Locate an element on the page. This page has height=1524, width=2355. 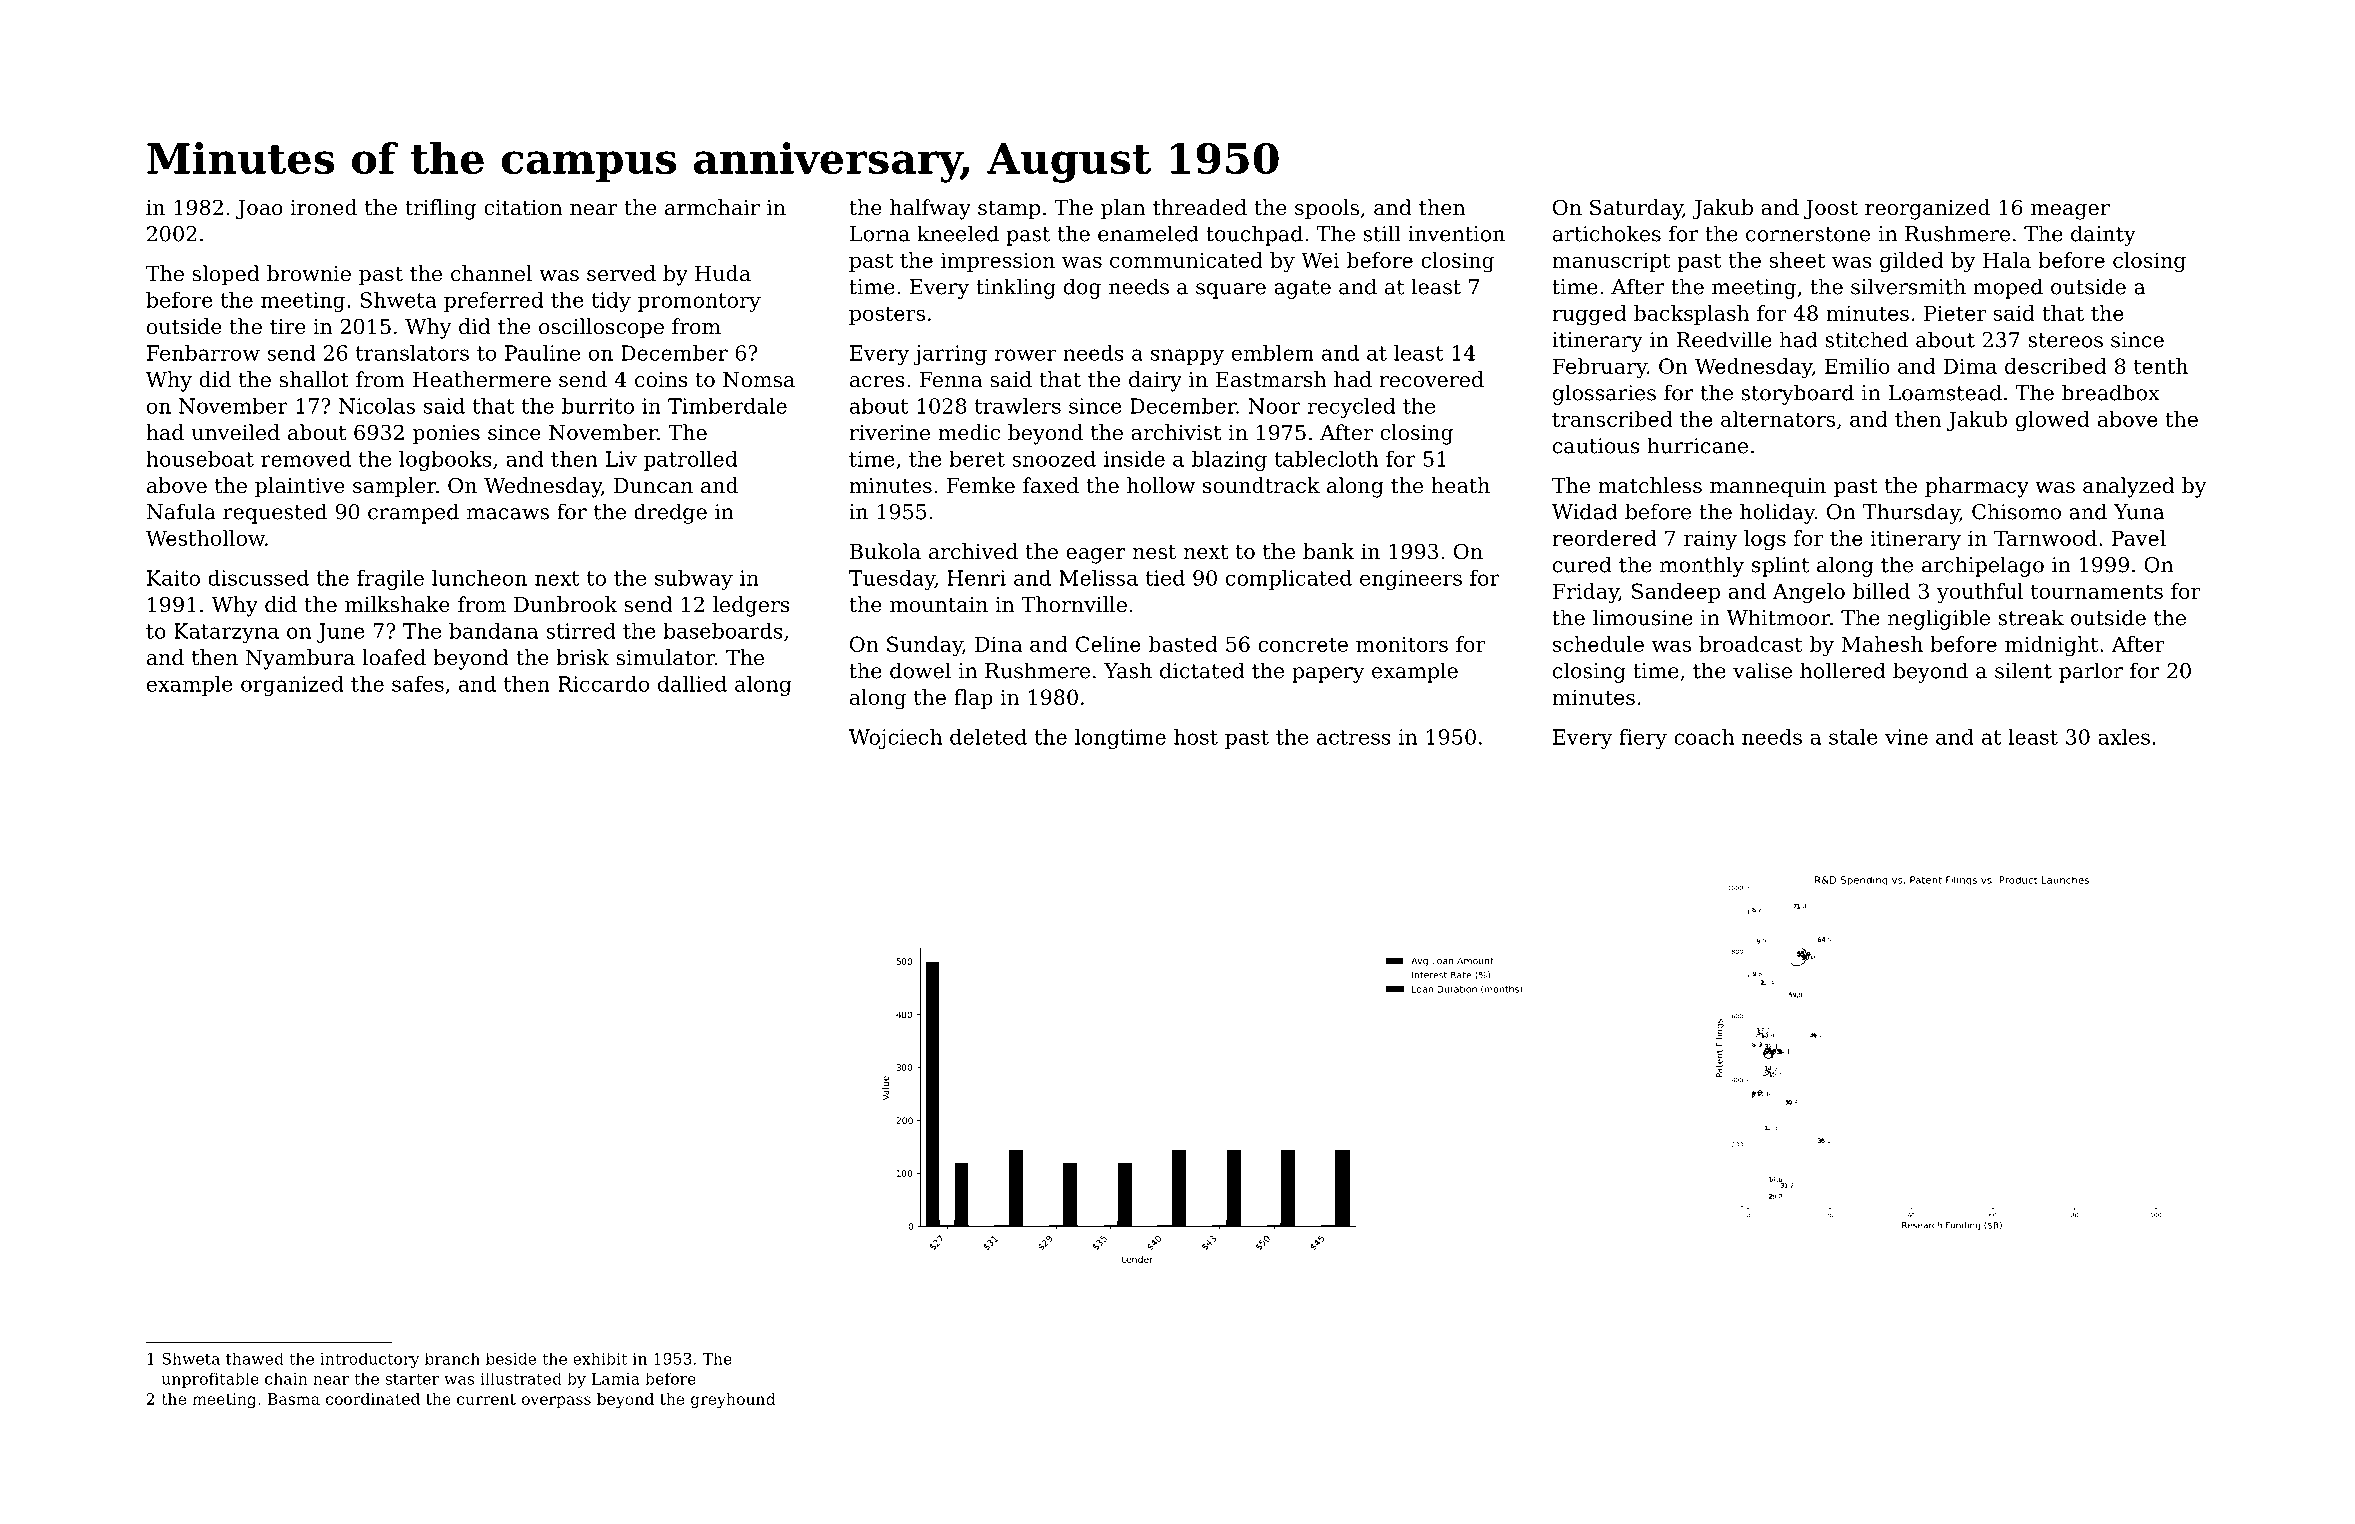
overpass is located at coordinates (556, 1402).
